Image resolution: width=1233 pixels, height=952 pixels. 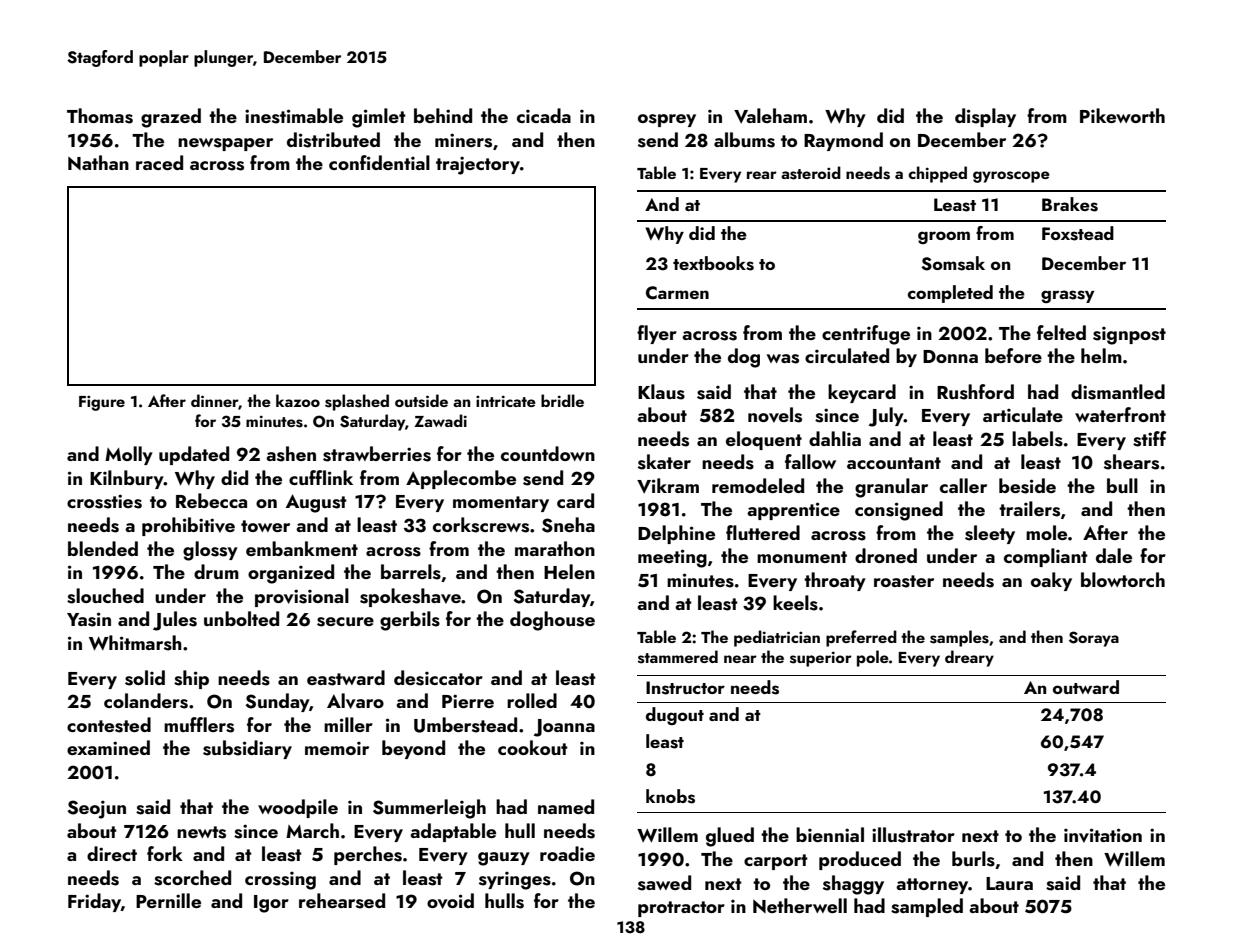 I want to click on before, so click(x=1013, y=355).
